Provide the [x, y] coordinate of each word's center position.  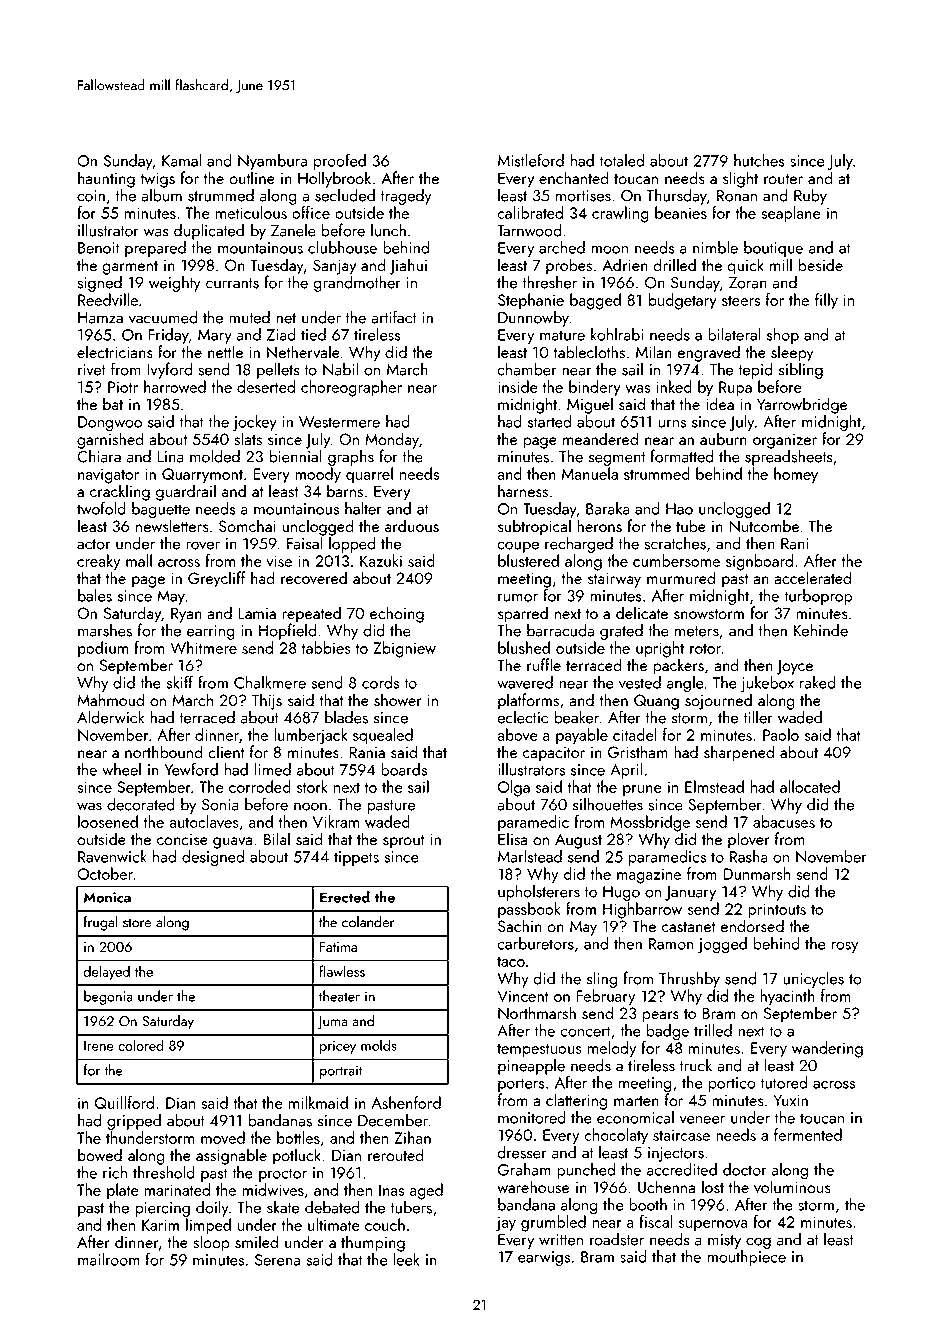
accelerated [812, 578]
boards [404, 769]
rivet [92, 370]
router [783, 179]
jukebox [767, 684]
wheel [121, 769]
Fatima [338, 947]
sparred [523, 614]
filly [826, 301]
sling [602, 979]
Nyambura [272, 162]
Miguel [590, 405]
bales [95, 595]
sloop [211, 1243]
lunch [388, 230]
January [690, 893]
